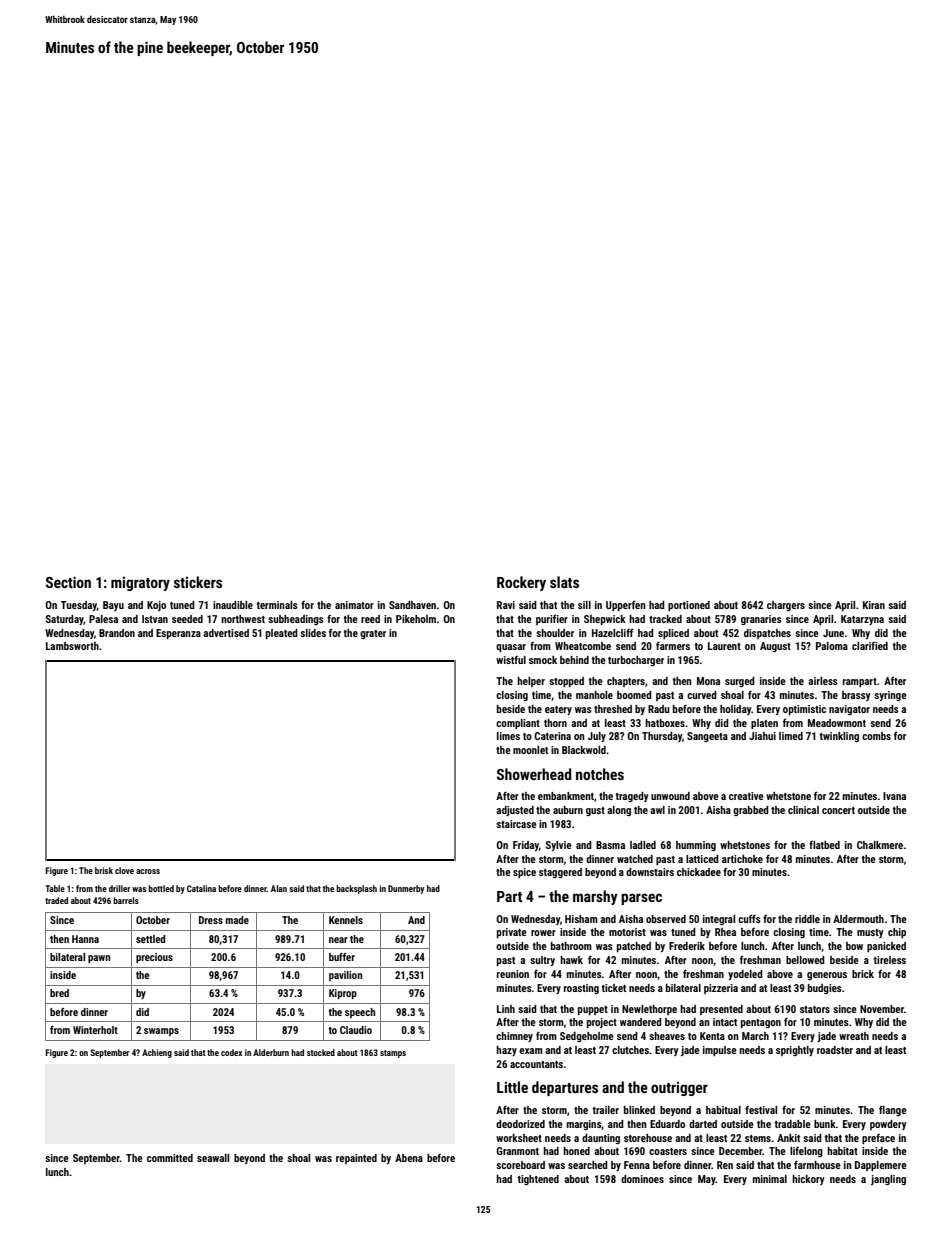 Image resolution: width=952 pixels, height=1233 pixels. Describe the element at coordinates (538, 1180) in the document. I see `tightened` at that location.
